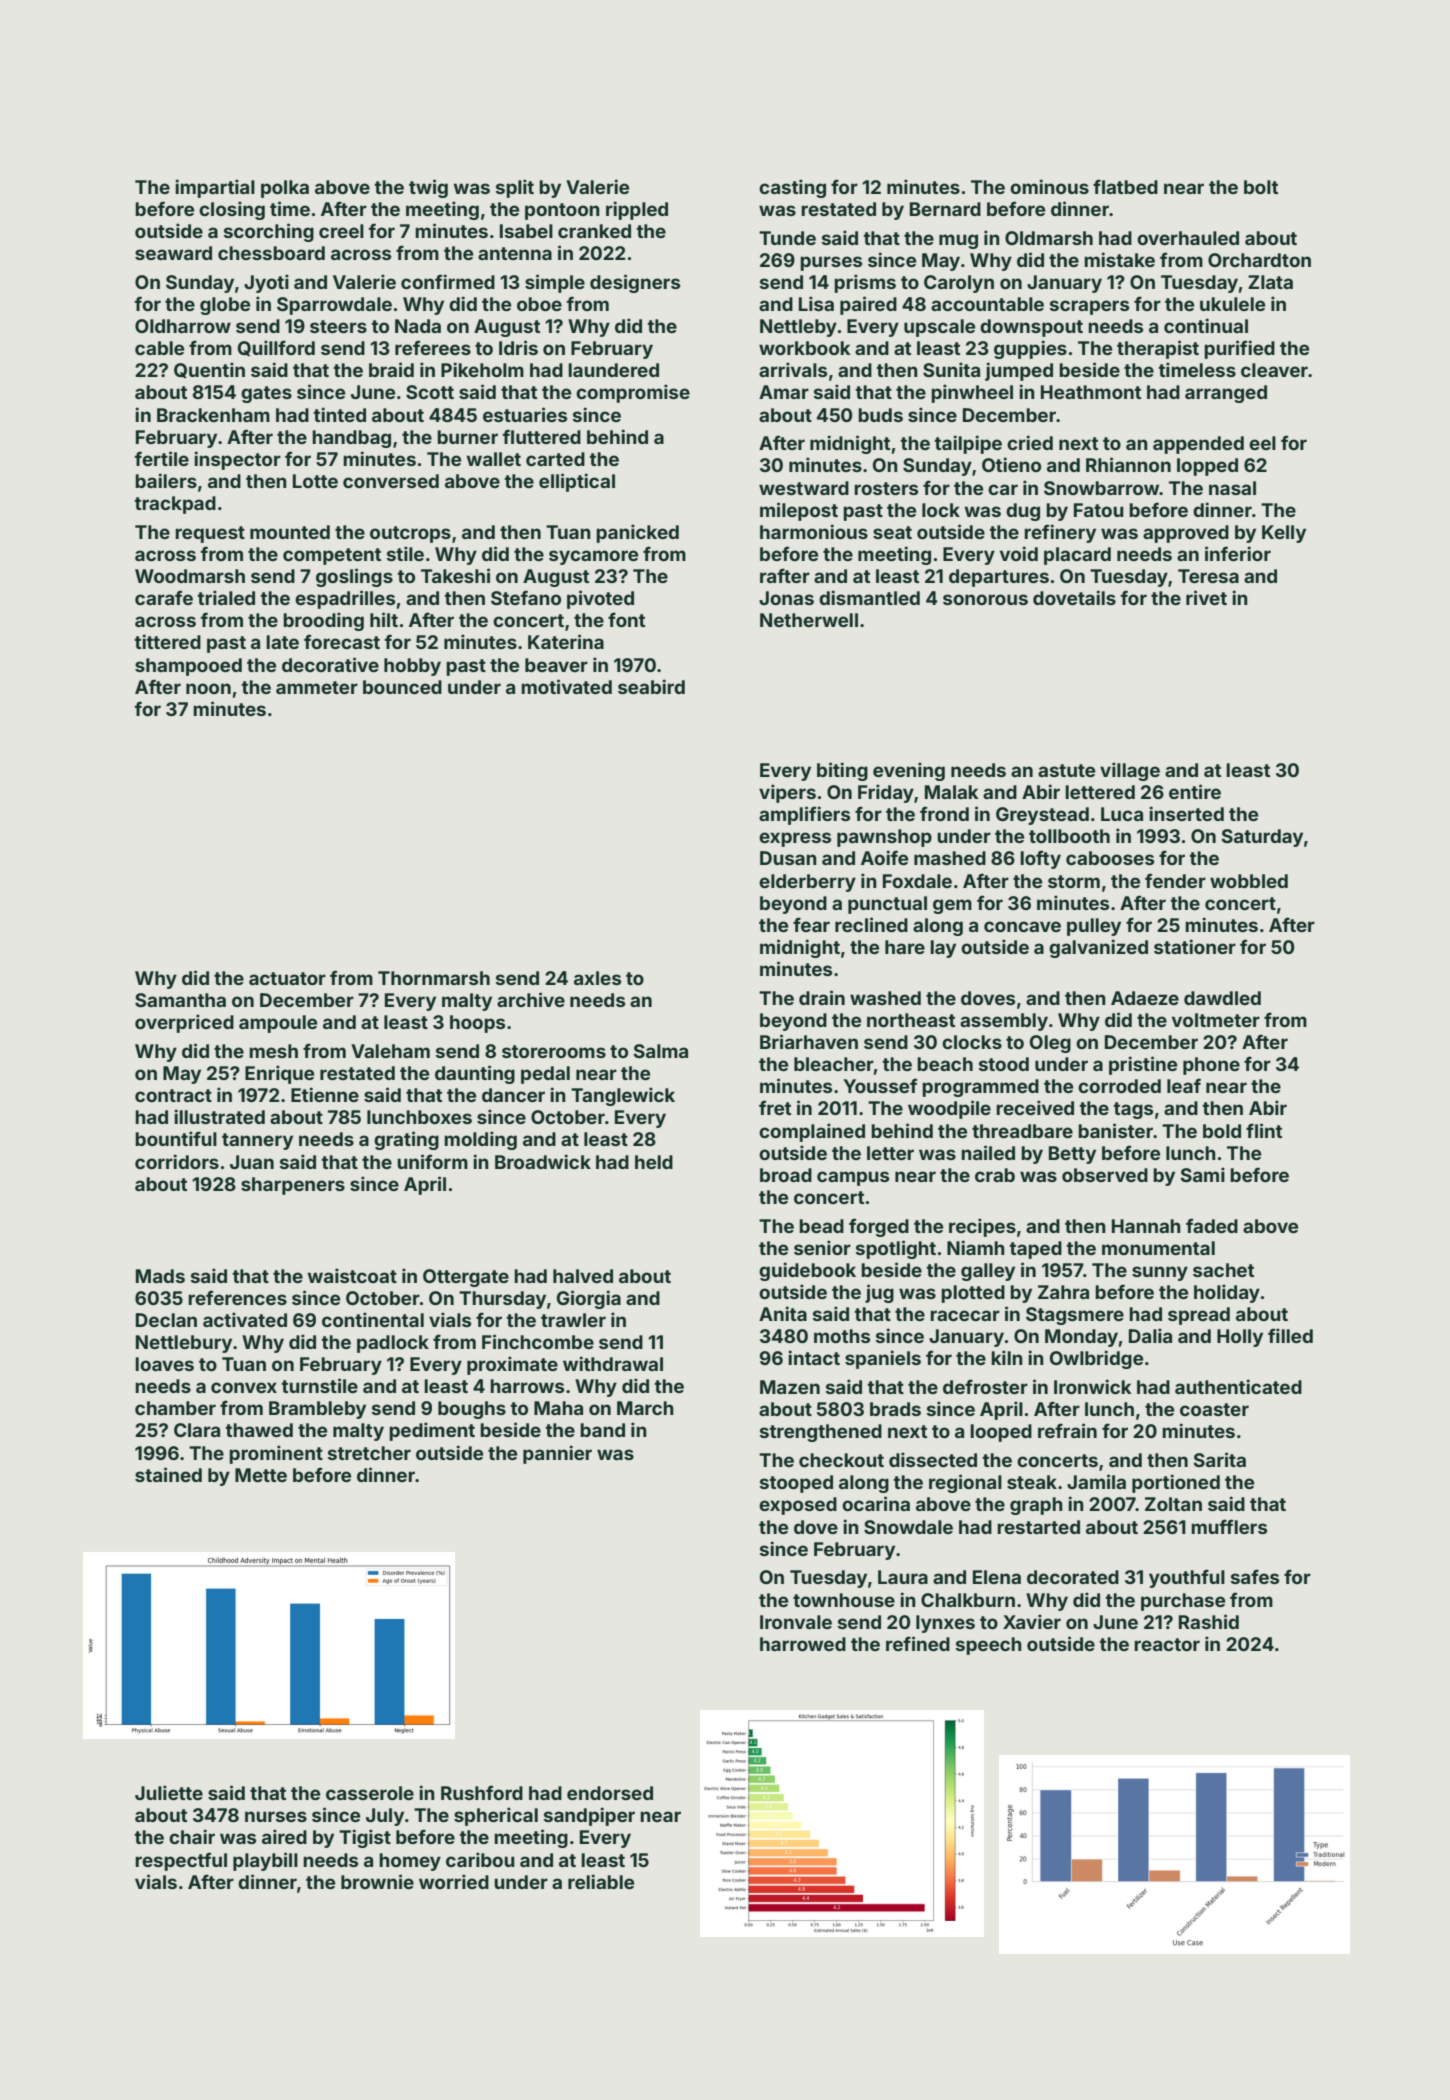 This screenshot has width=1450, height=2100. I want to click on motivated, so click(566, 686).
